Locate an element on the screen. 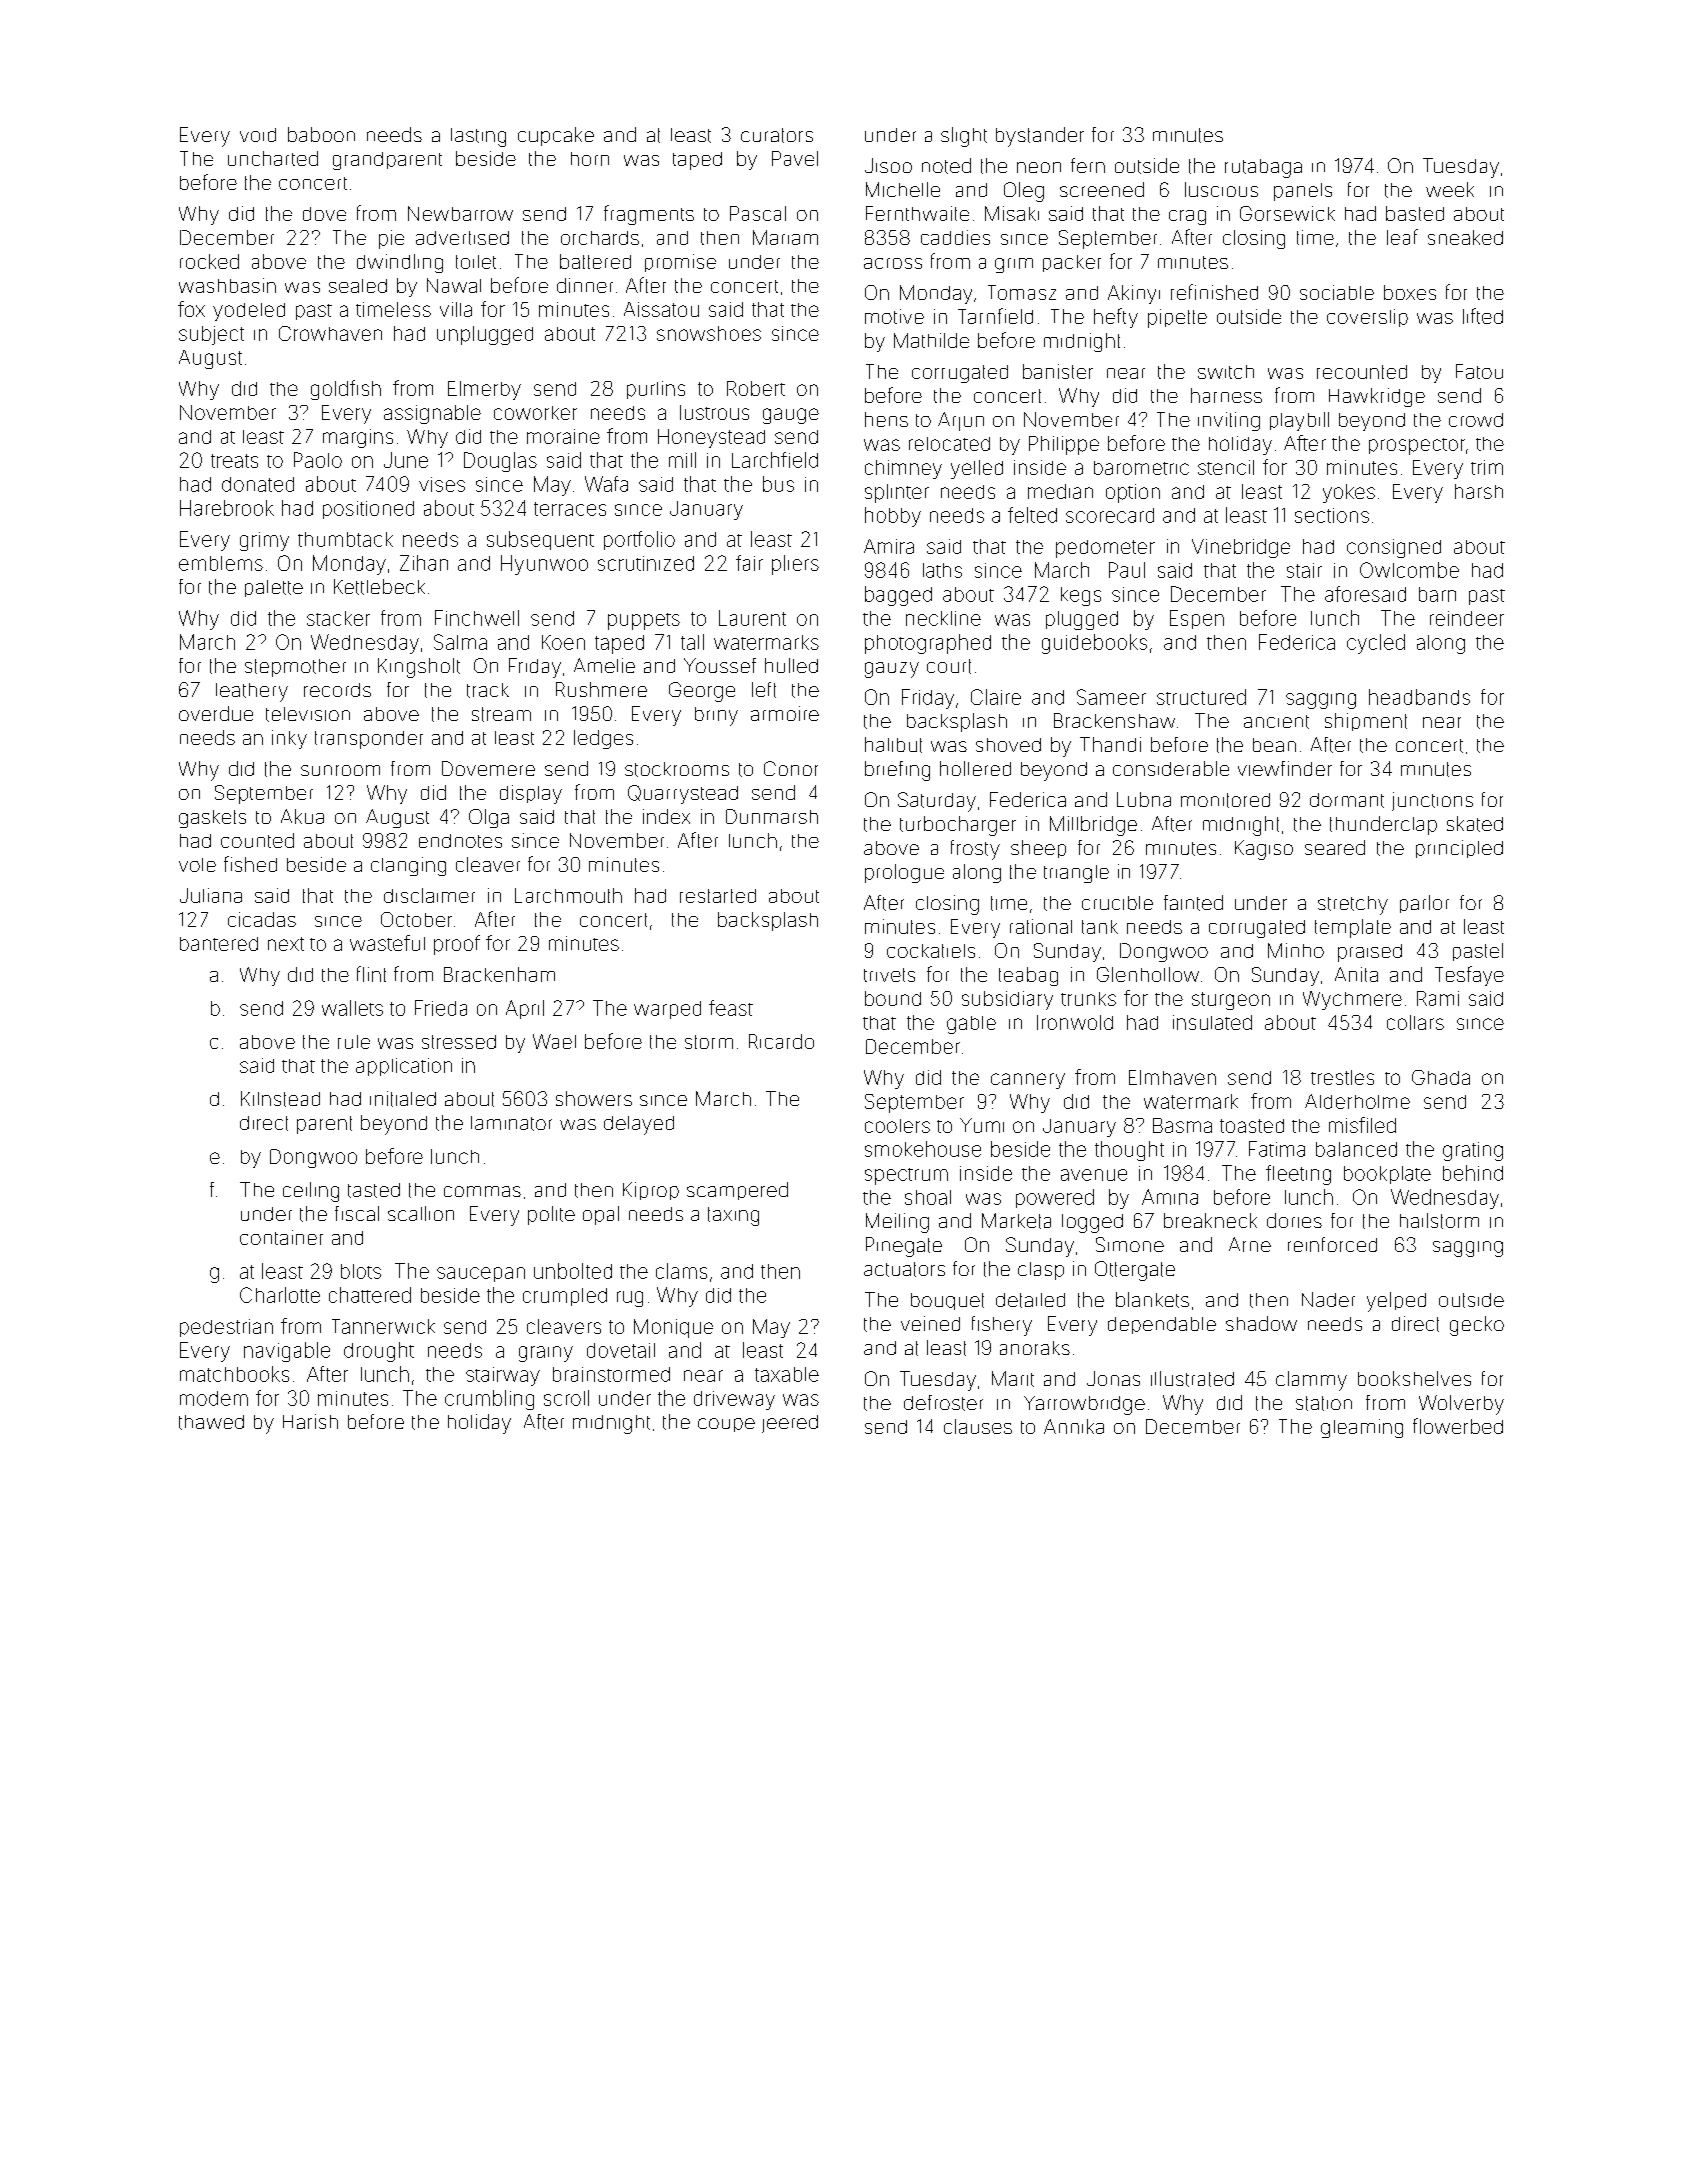  panels is located at coordinates (1303, 192).
